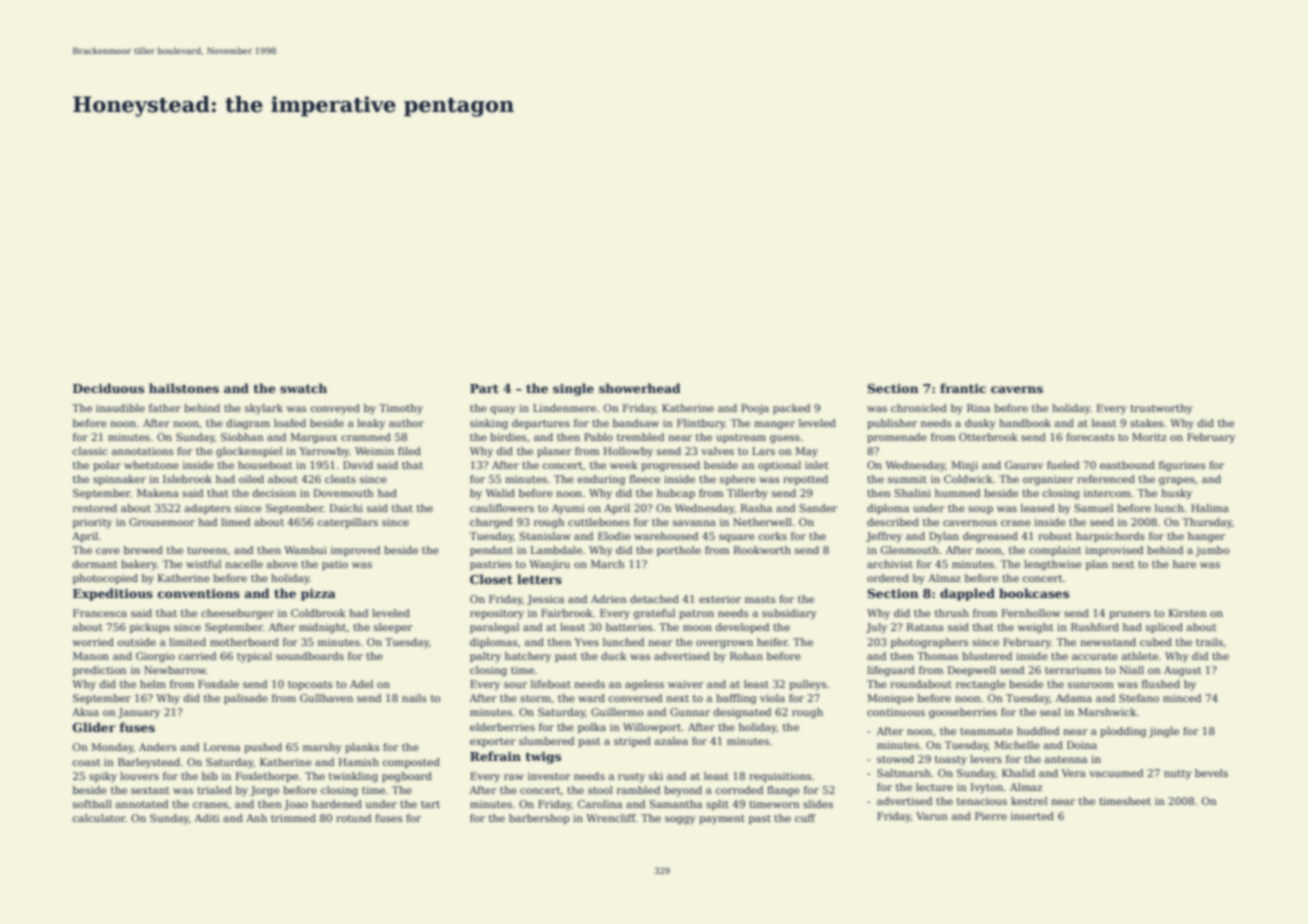 The height and width of the screenshot is (924, 1308). I want to click on Adel, so click(361, 684).
